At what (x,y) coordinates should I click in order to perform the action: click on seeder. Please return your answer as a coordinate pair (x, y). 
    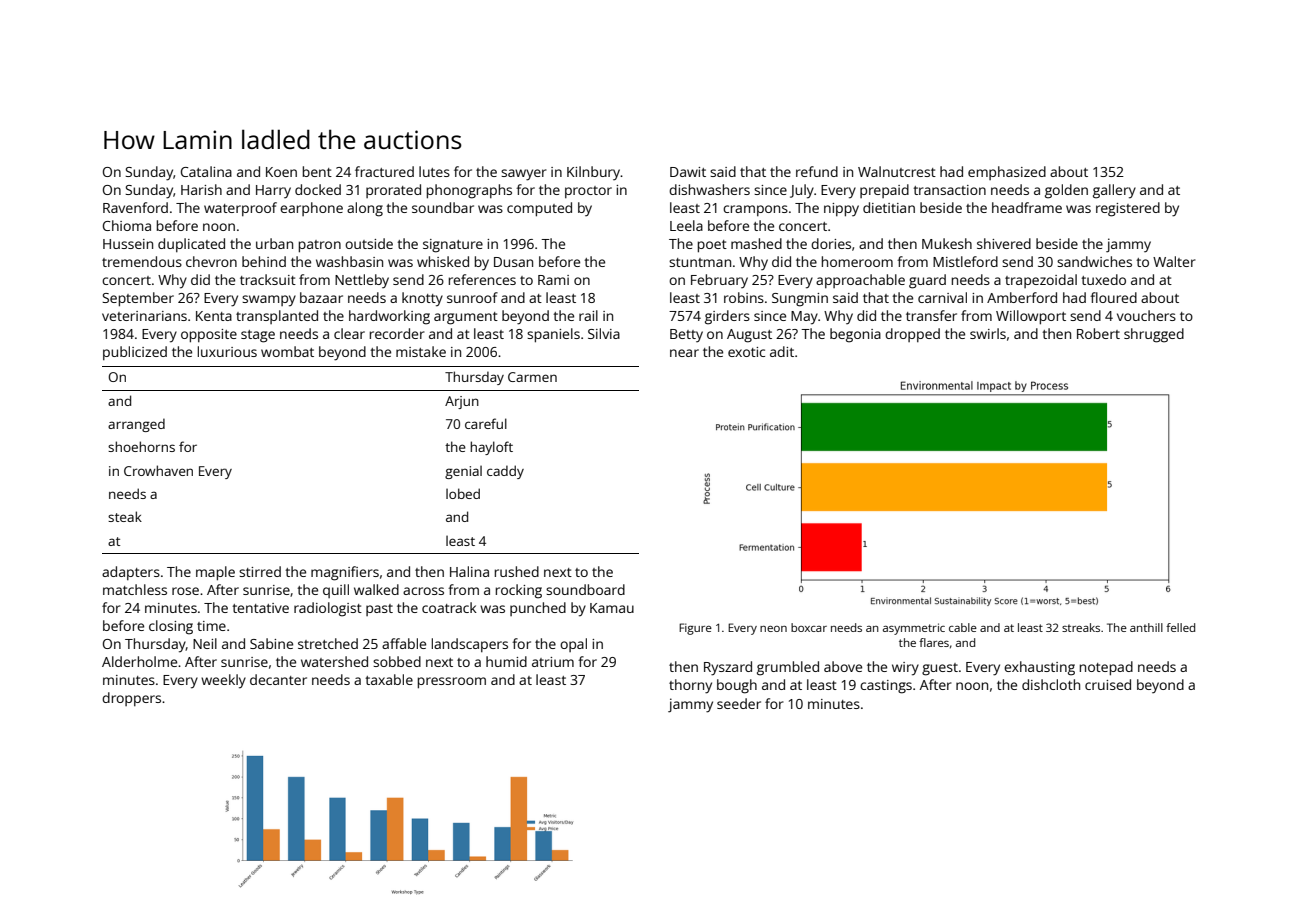
    Looking at the image, I should click on (739, 703).
